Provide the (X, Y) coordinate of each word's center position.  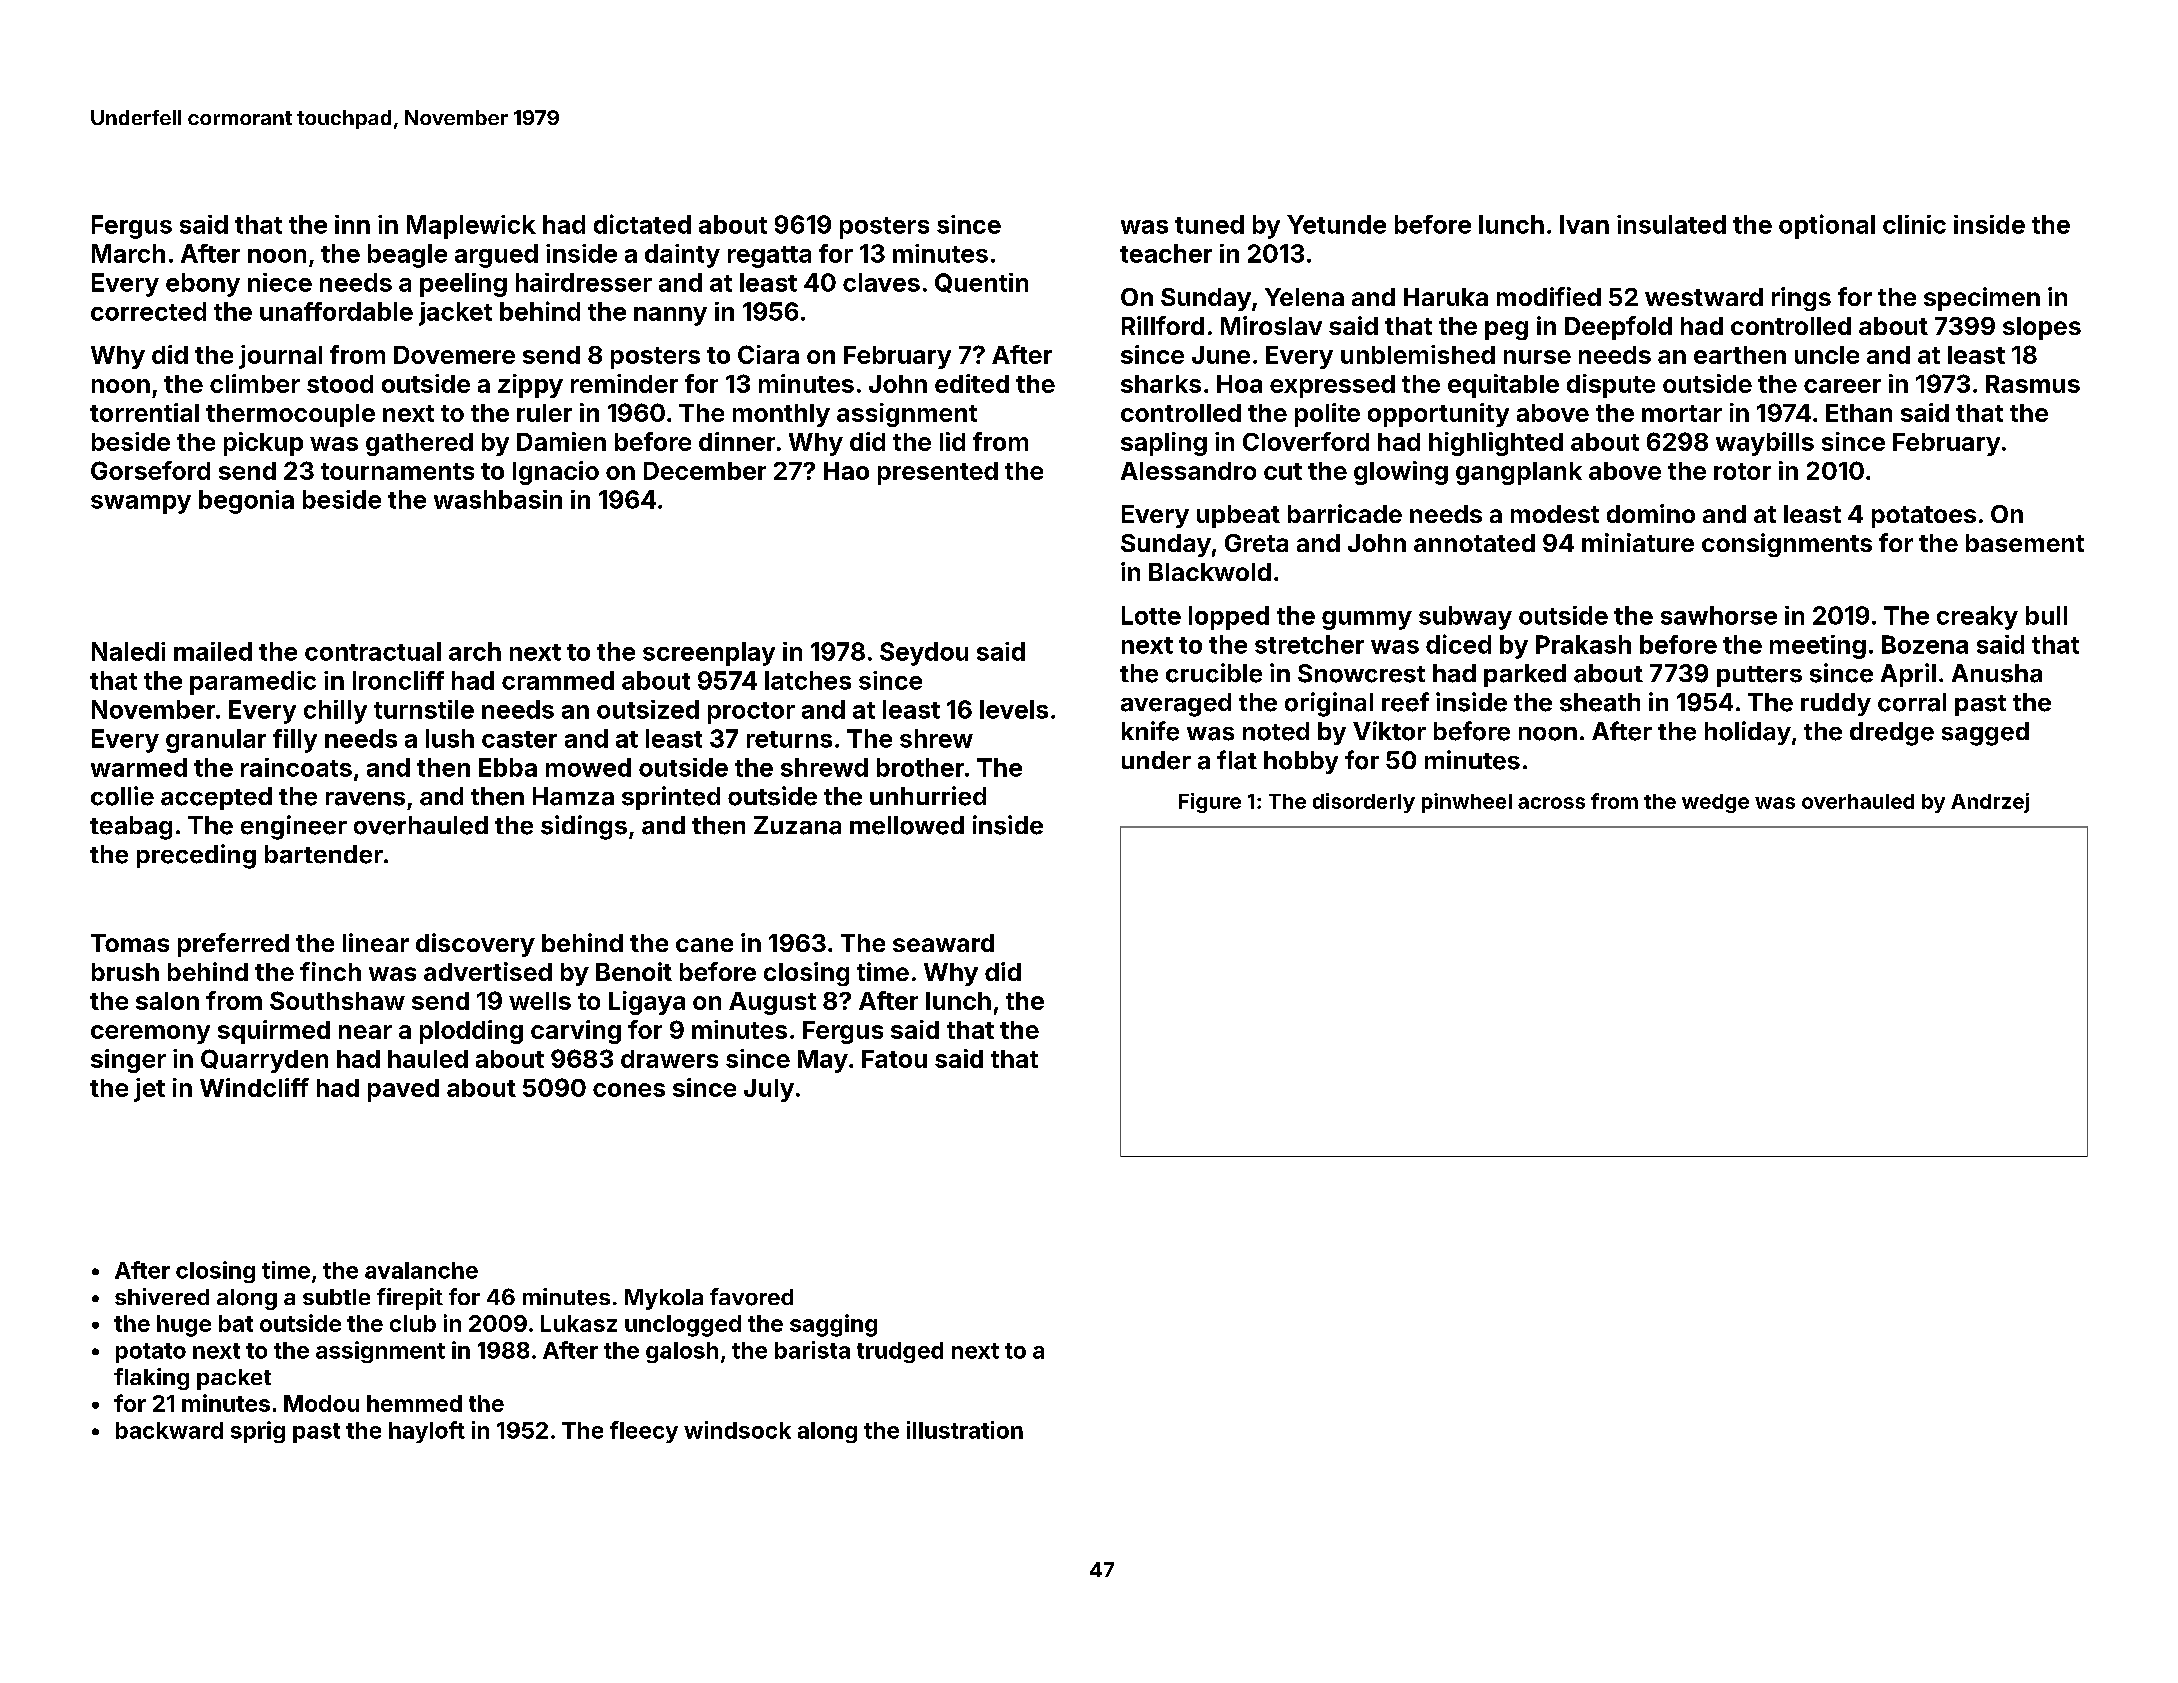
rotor (1742, 471)
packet (234, 1379)
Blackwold (1210, 572)
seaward (943, 943)
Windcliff (254, 1087)
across (1551, 803)
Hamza (573, 796)
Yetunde (1336, 224)
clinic (1914, 224)
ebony (203, 285)
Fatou (894, 1059)
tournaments (397, 471)
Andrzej (1990, 803)
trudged (900, 1352)
